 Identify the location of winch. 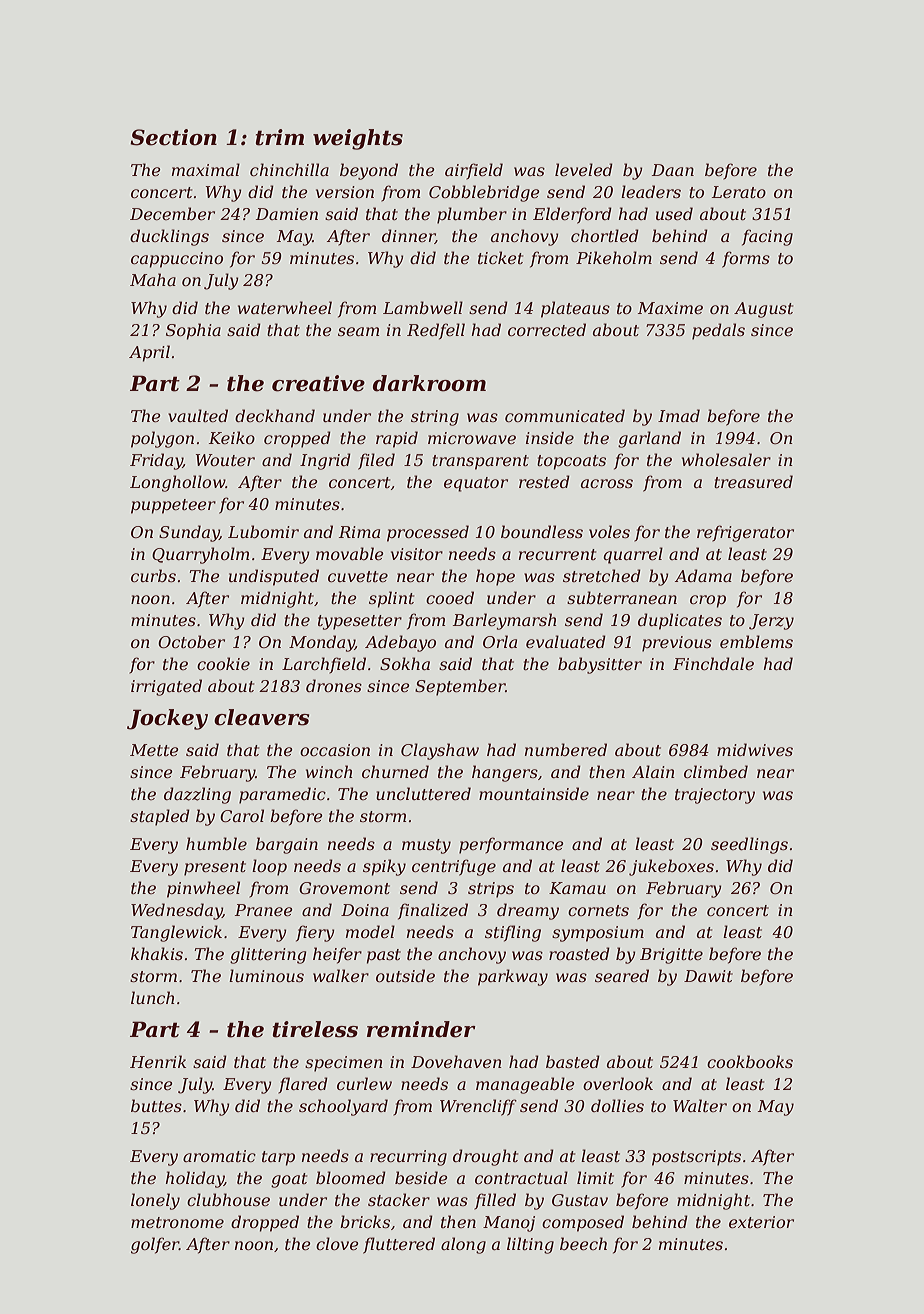
(329, 771).
